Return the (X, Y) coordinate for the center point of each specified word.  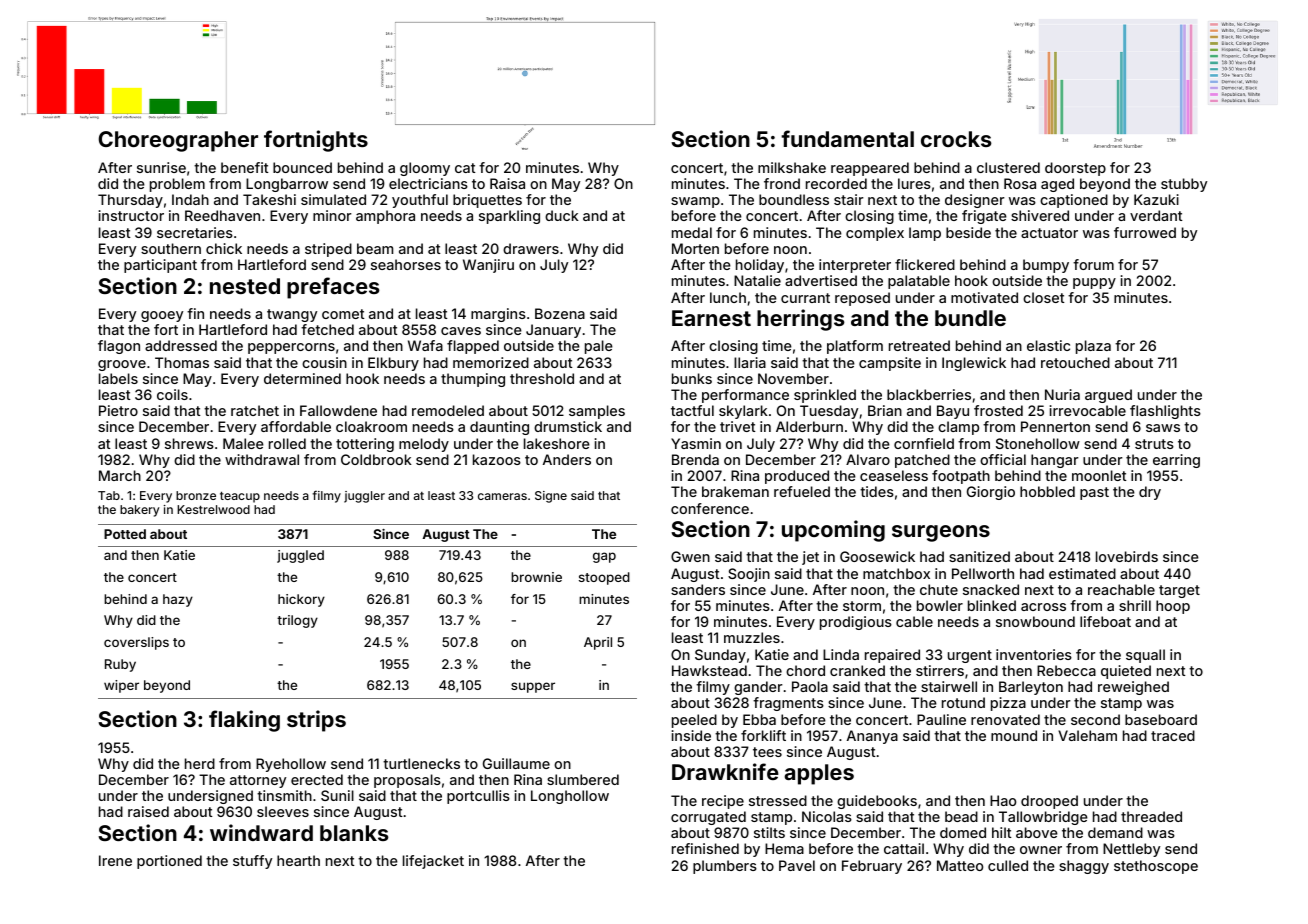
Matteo (960, 865)
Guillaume (516, 763)
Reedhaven (222, 215)
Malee (243, 443)
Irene (115, 860)
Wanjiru (488, 266)
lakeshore (557, 443)
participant (160, 266)
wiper (121, 686)
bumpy (1046, 266)
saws (1163, 428)
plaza (1093, 347)
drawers (531, 248)
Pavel (797, 865)
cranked (857, 670)
